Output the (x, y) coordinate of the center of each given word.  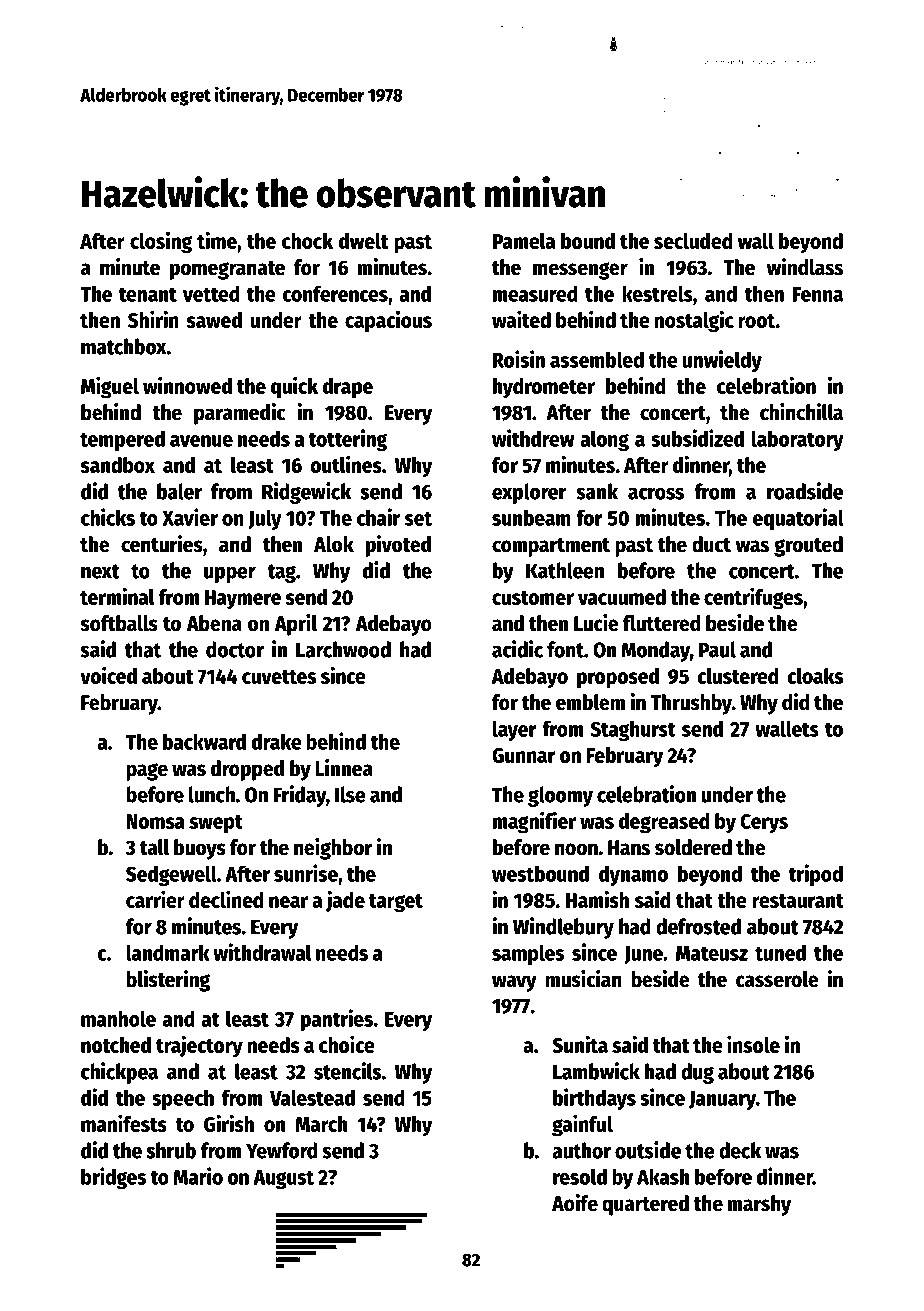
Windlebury (563, 928)
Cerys (764, 824)
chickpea (119, 1073)
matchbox (123, 346)
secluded (693, 241)
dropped (247, 770)
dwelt (363, 241)
